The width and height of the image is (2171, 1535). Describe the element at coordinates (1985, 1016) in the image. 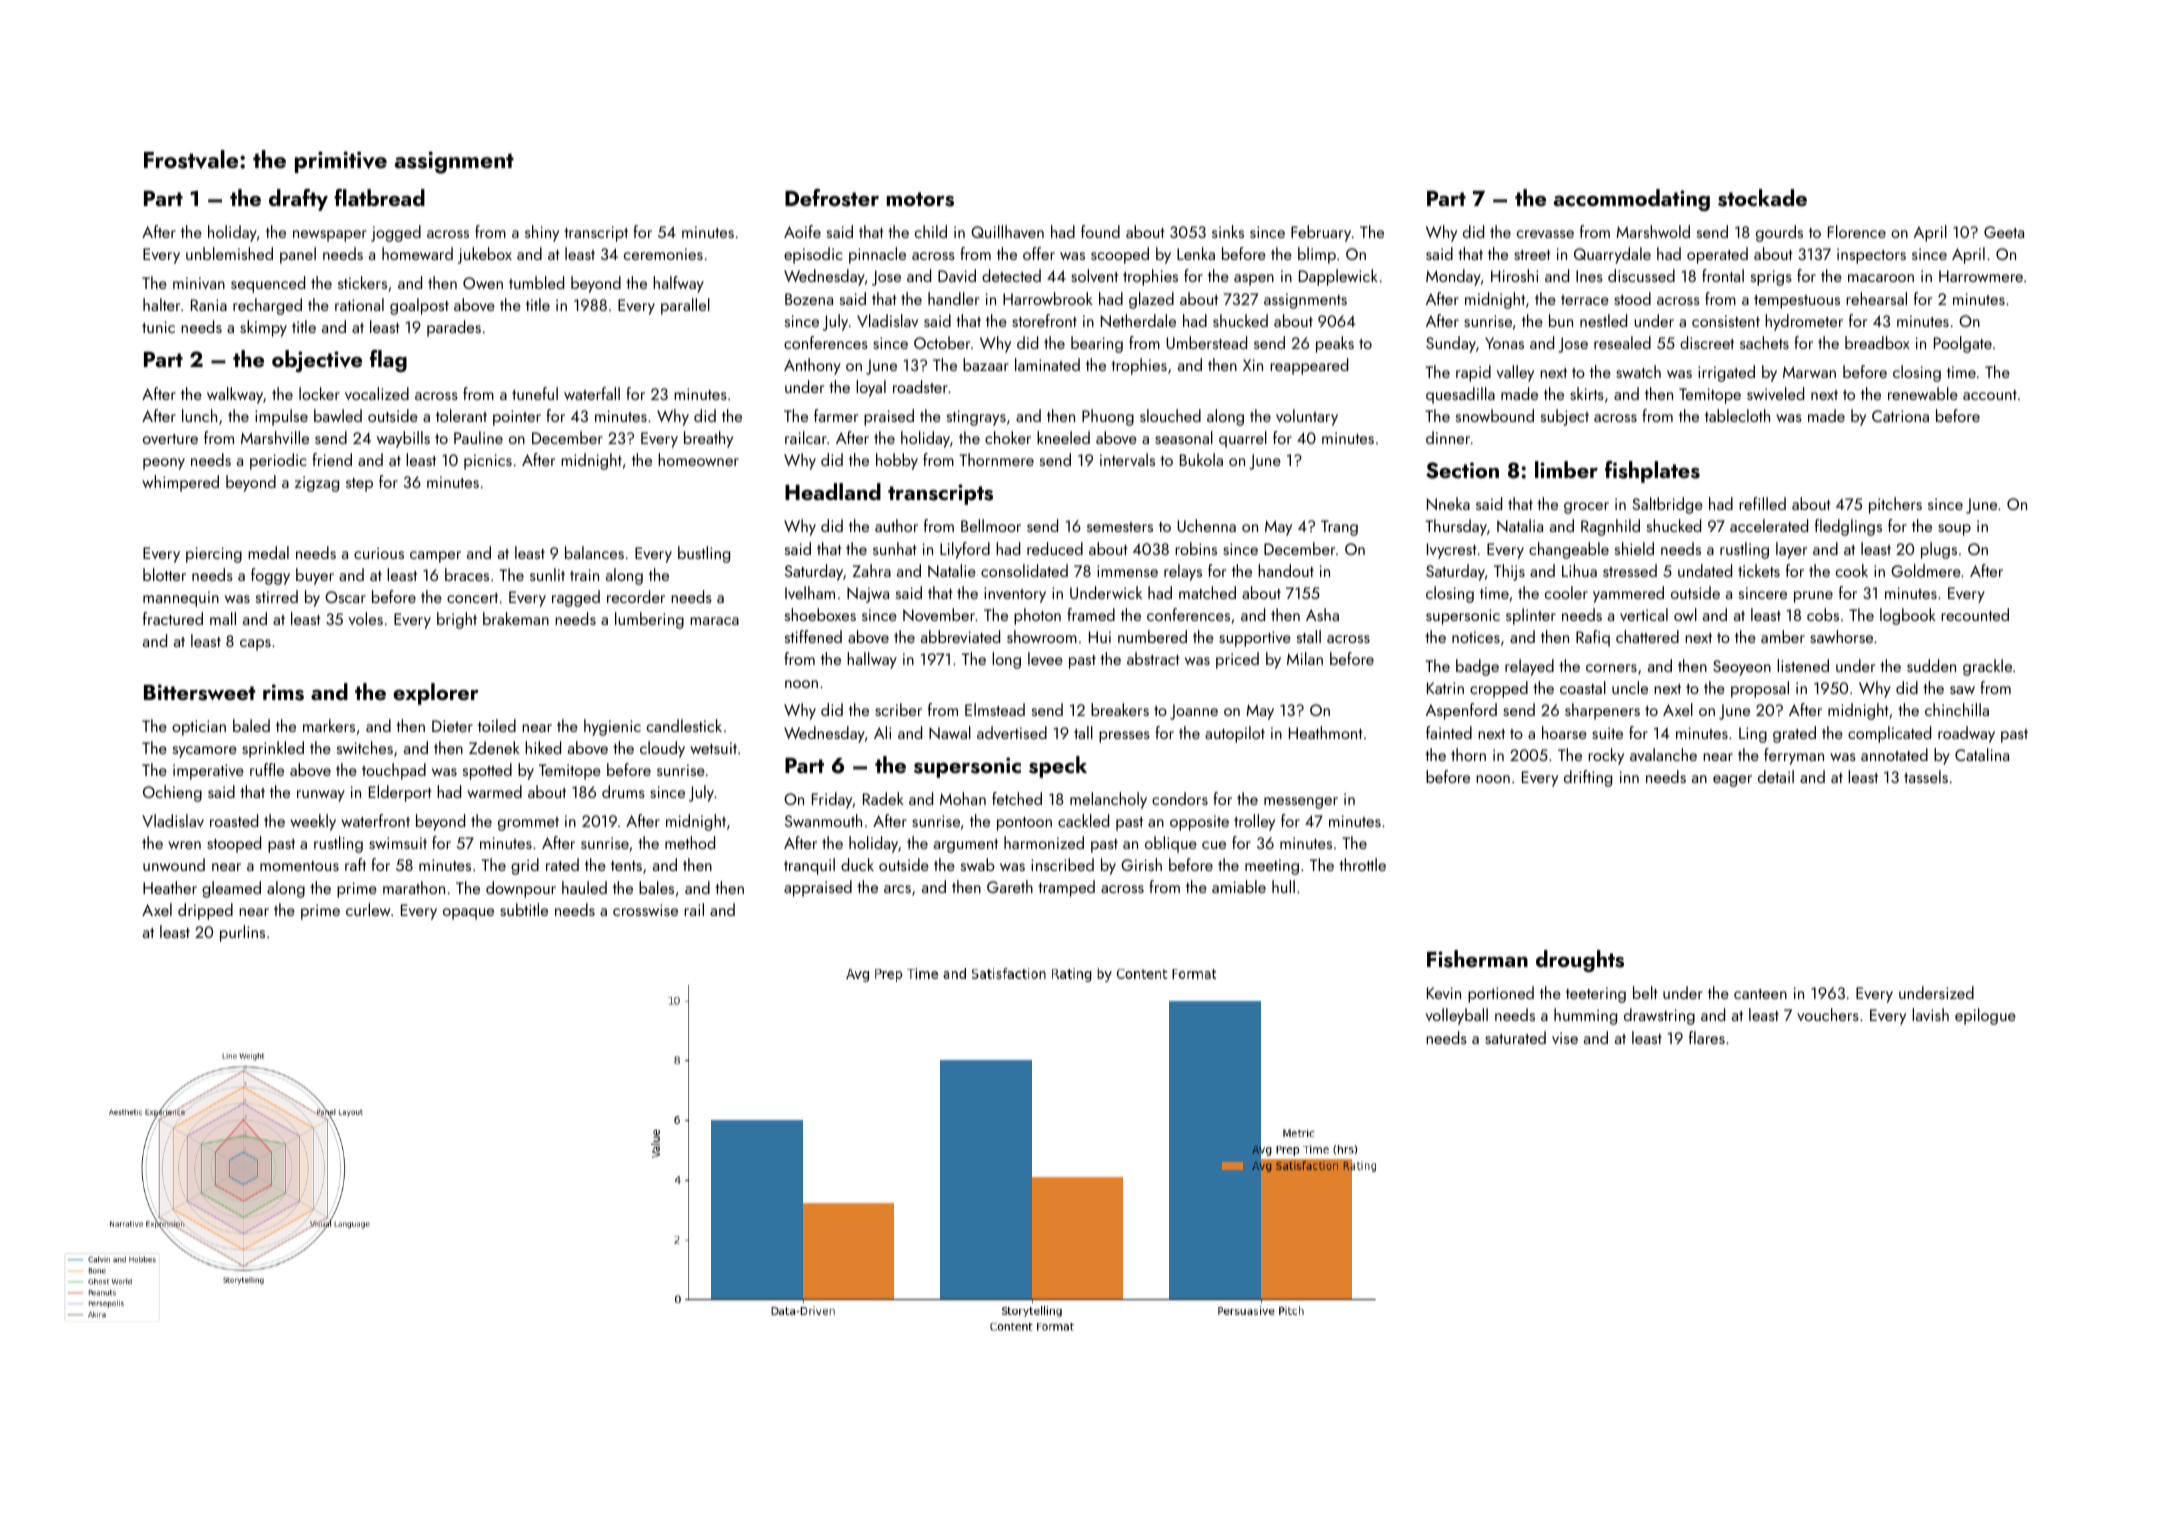

I see `epilogue` at that location.
